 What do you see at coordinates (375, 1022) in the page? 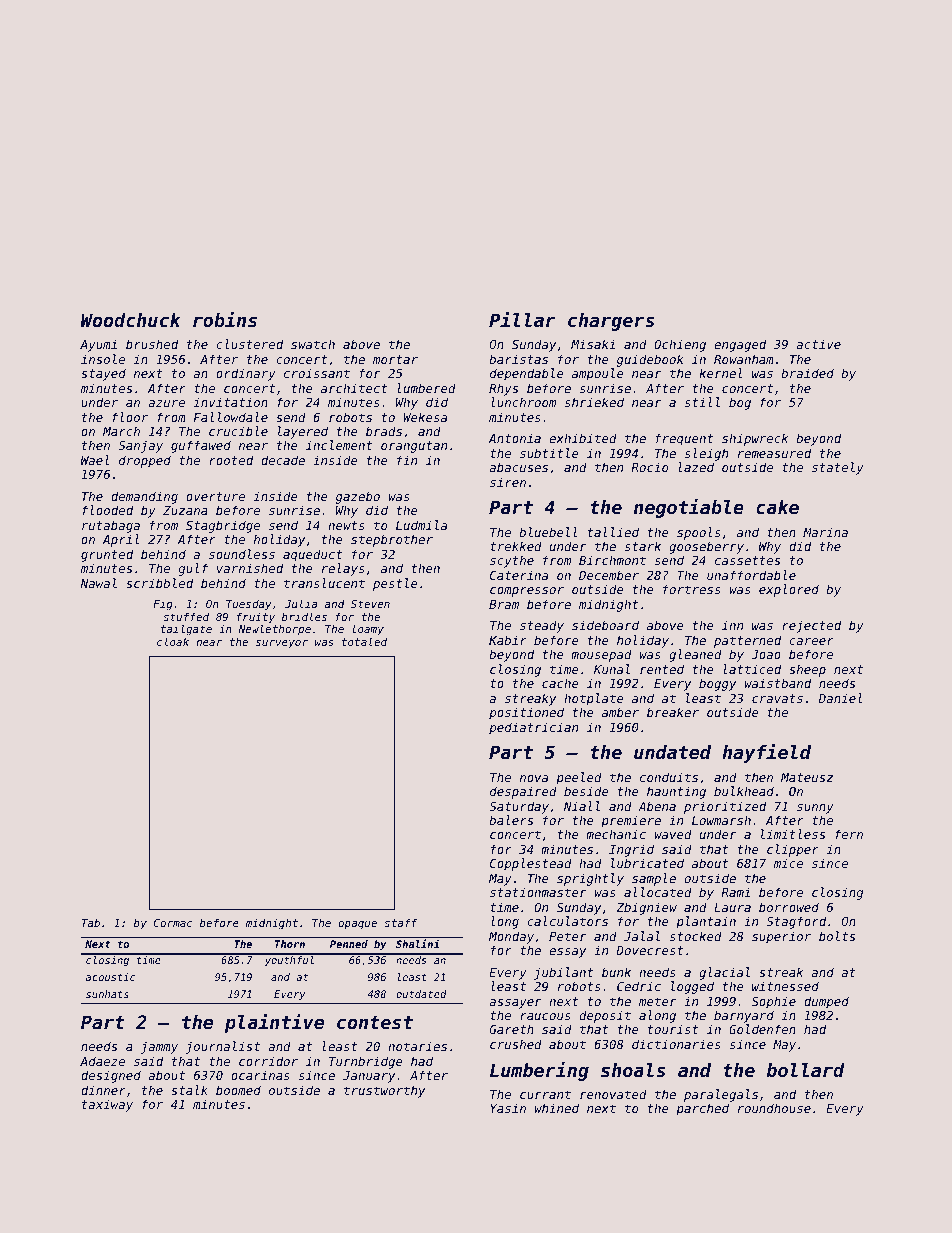
I see `contest` at bounding box center [375, 1022].
